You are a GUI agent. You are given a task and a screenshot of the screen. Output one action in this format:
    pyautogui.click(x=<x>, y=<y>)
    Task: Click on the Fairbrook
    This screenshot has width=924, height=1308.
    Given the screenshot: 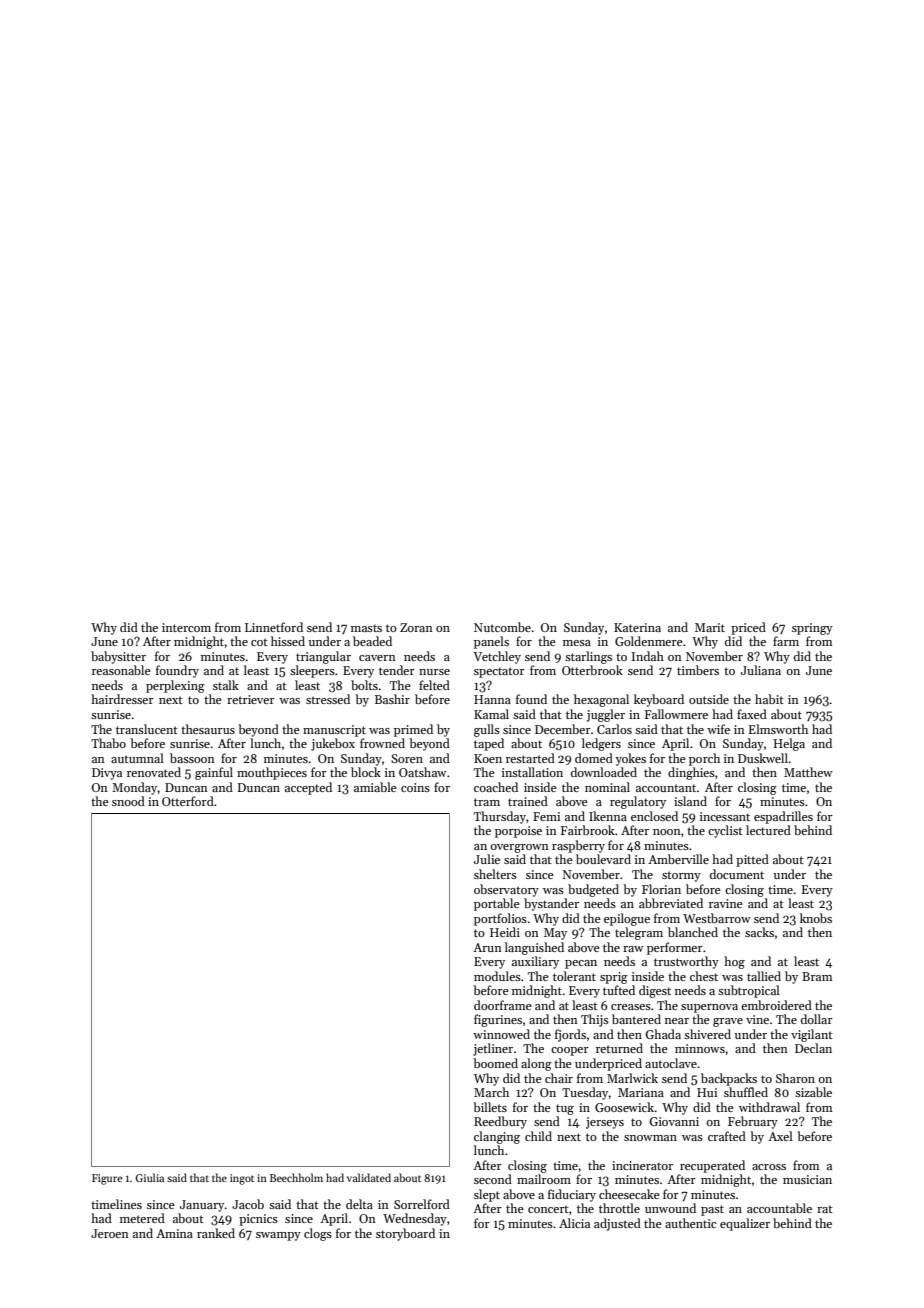 What is the action you would take?
    pyautogui.click(x=588, y=830)
